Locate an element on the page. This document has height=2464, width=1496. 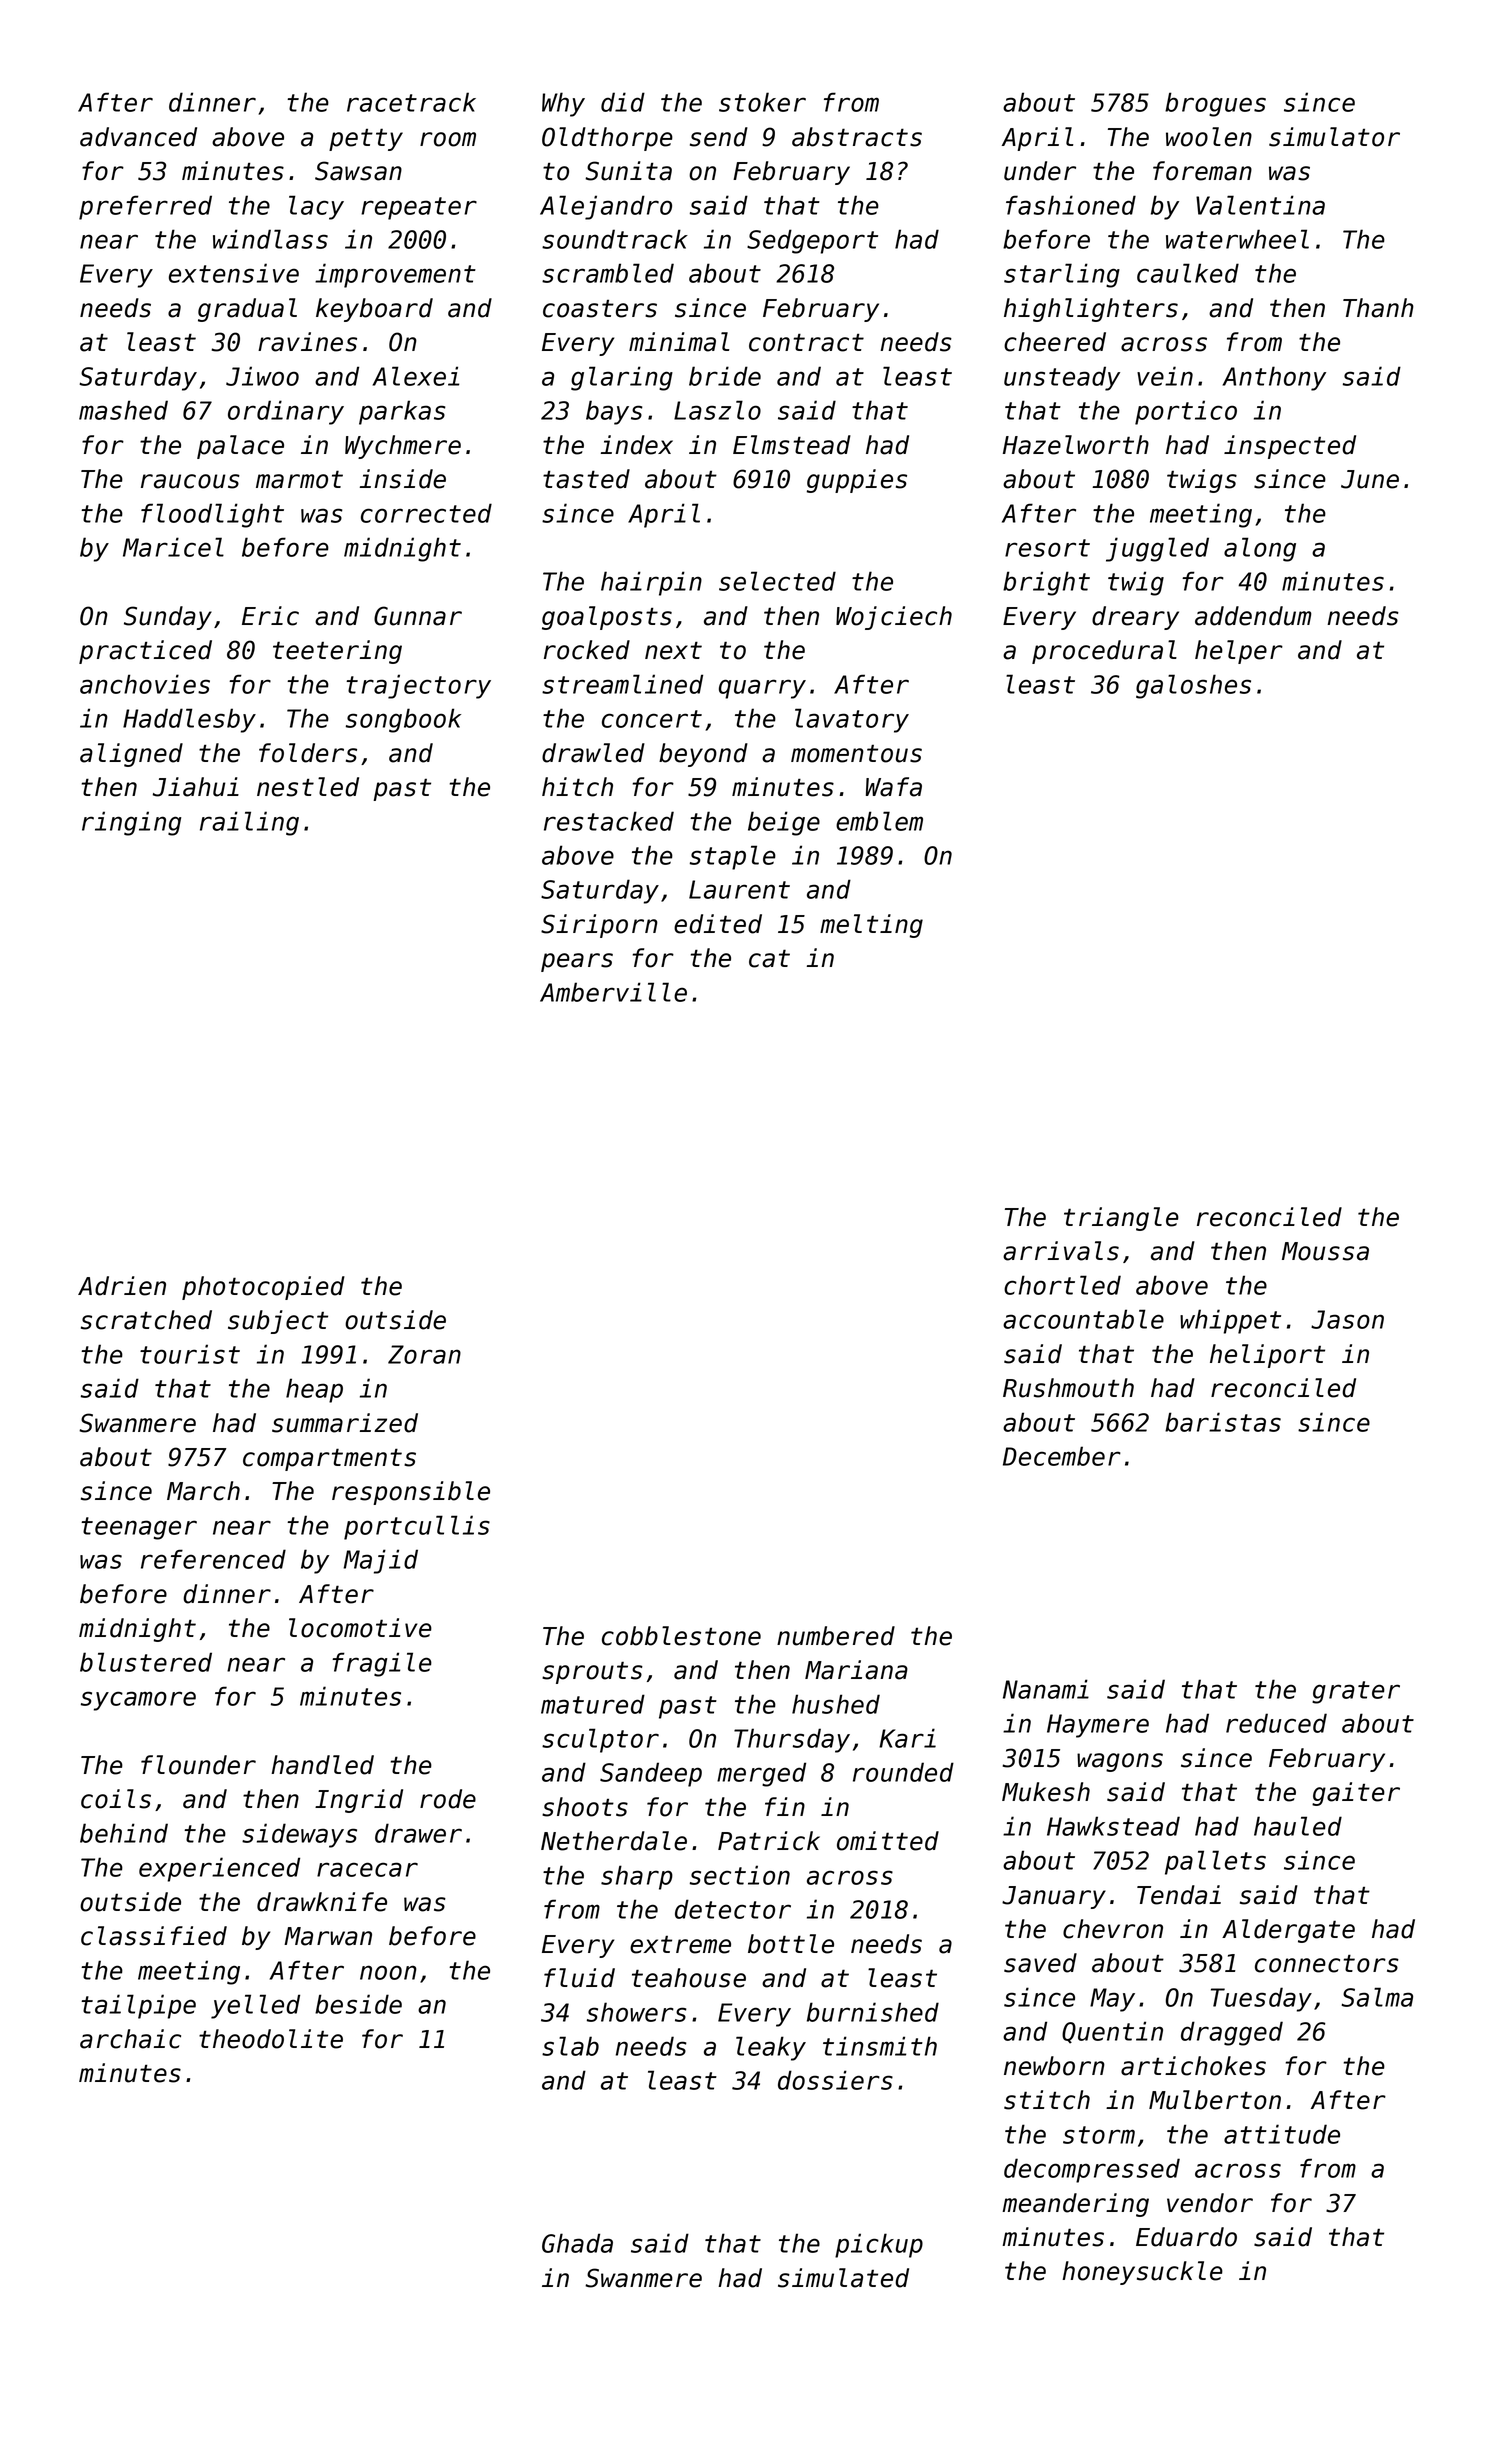
railing is located at coordinates (249, 823).
